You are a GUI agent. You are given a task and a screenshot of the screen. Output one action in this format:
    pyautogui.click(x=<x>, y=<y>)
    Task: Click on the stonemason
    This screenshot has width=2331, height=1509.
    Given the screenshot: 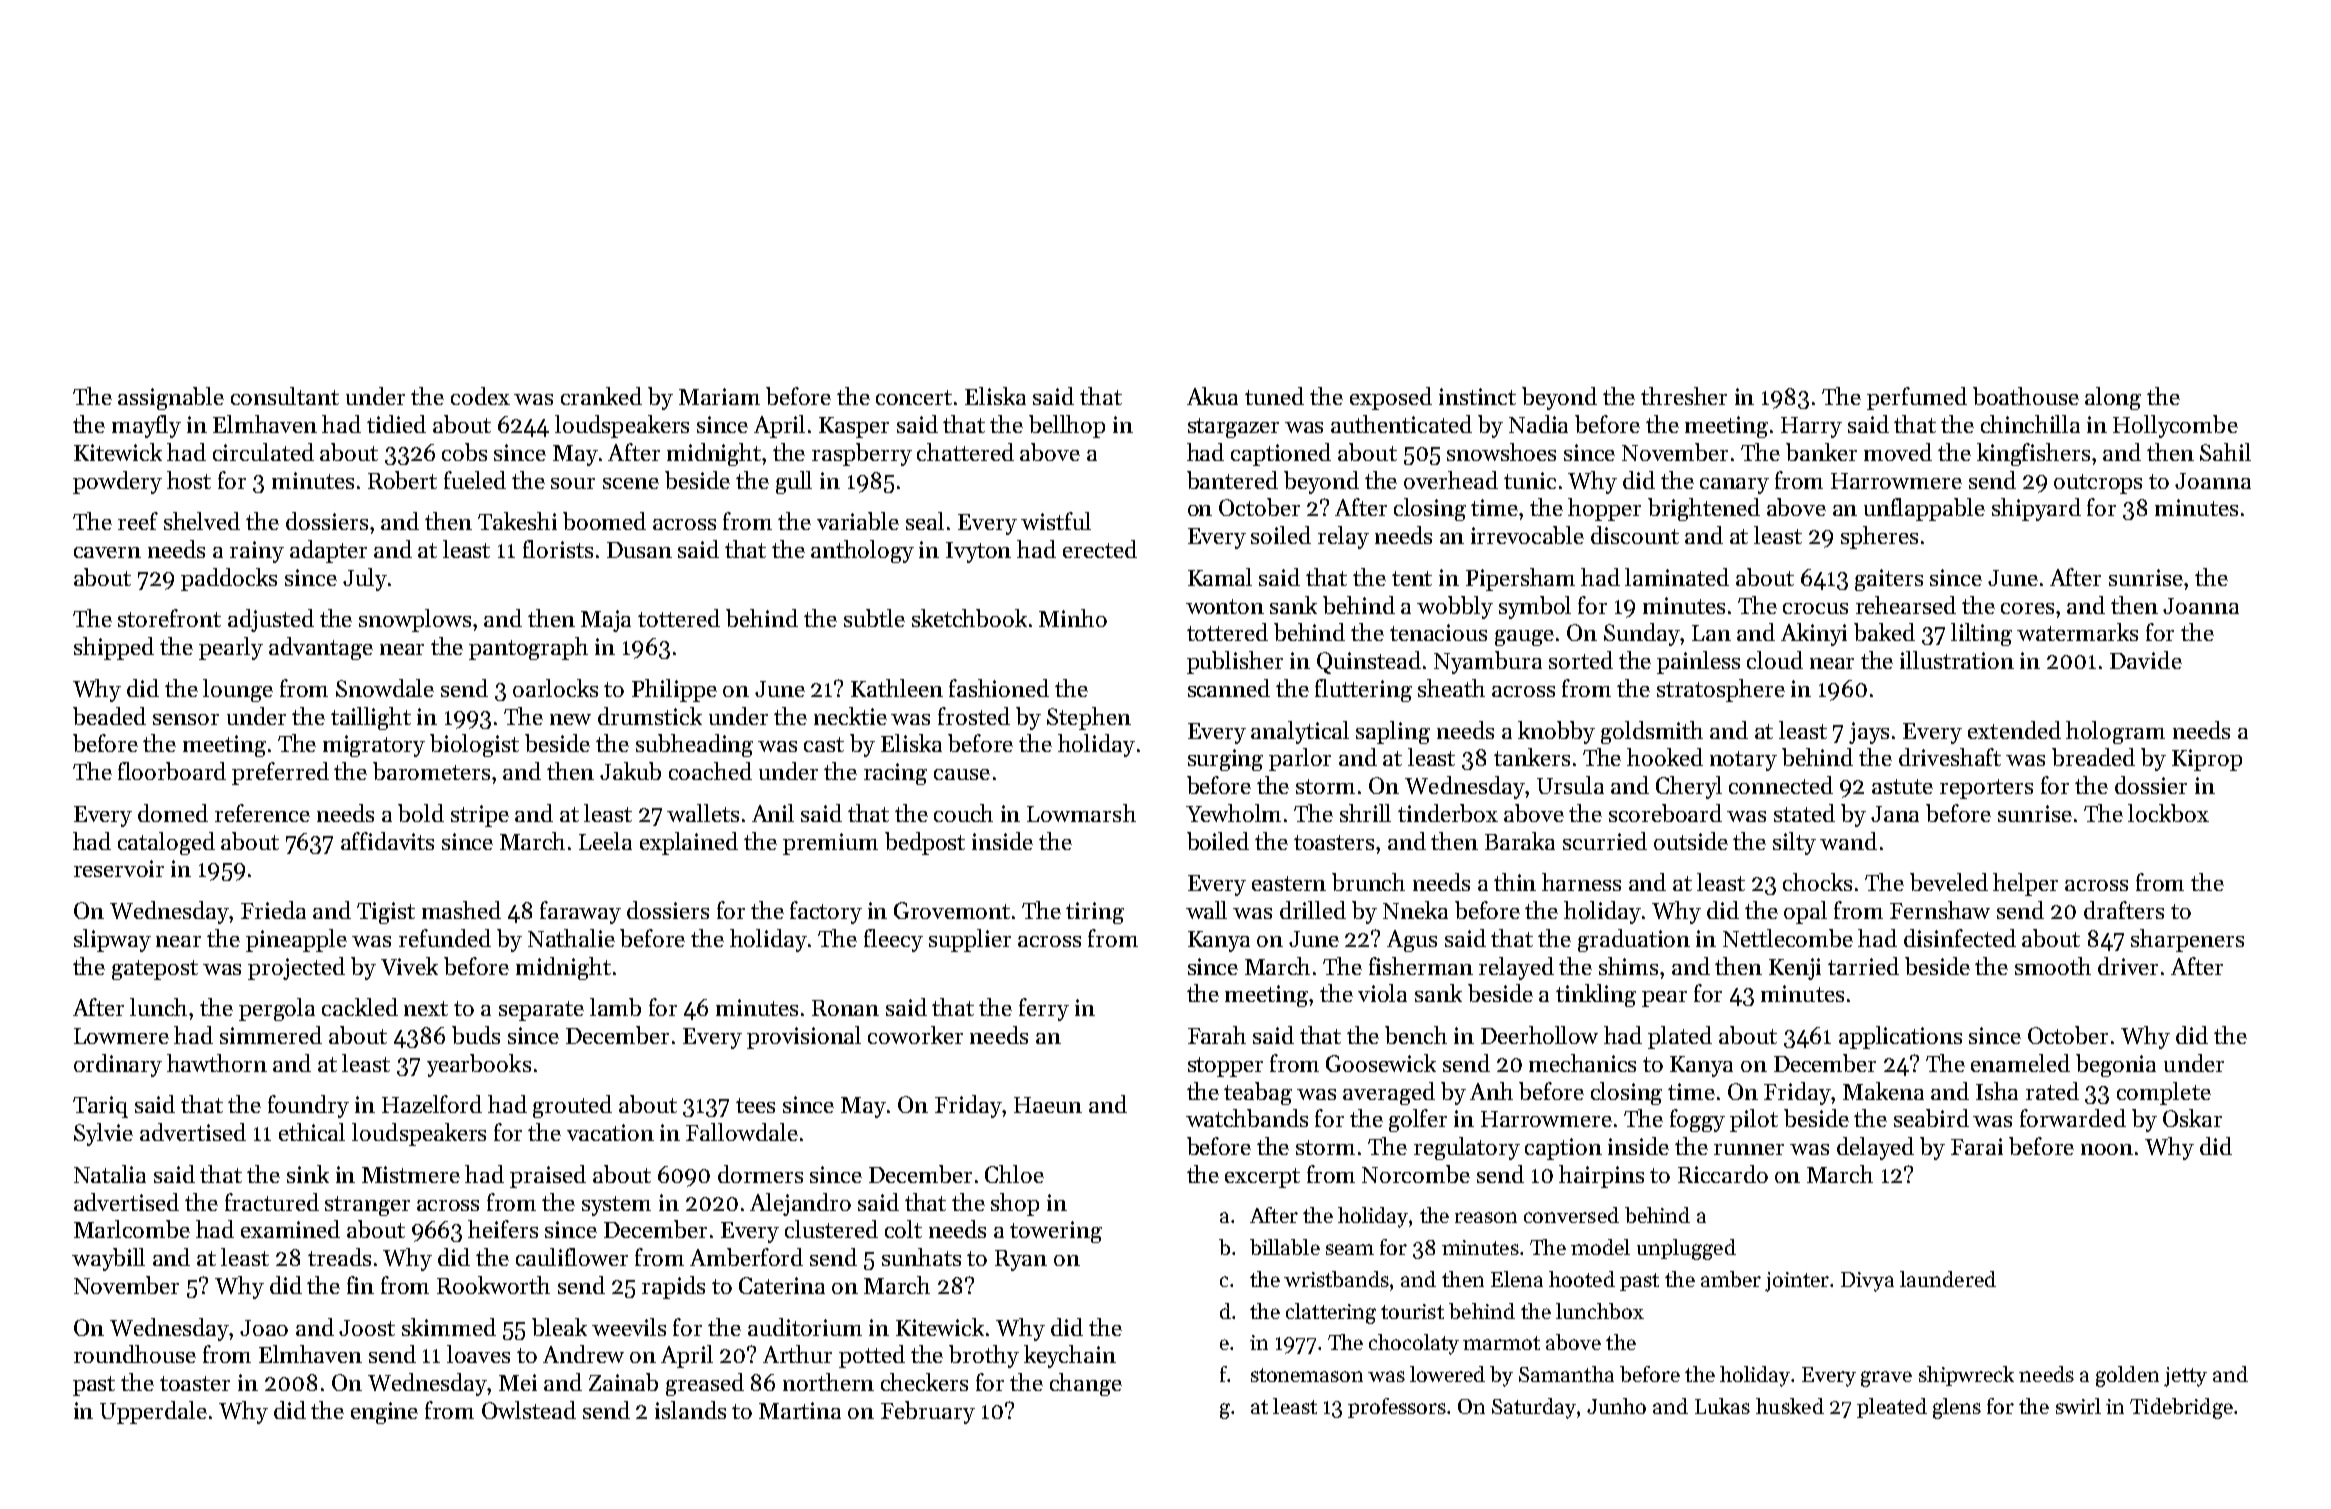 What is the action you would take?
    pyautogui.click(x=1307, y=1375)
